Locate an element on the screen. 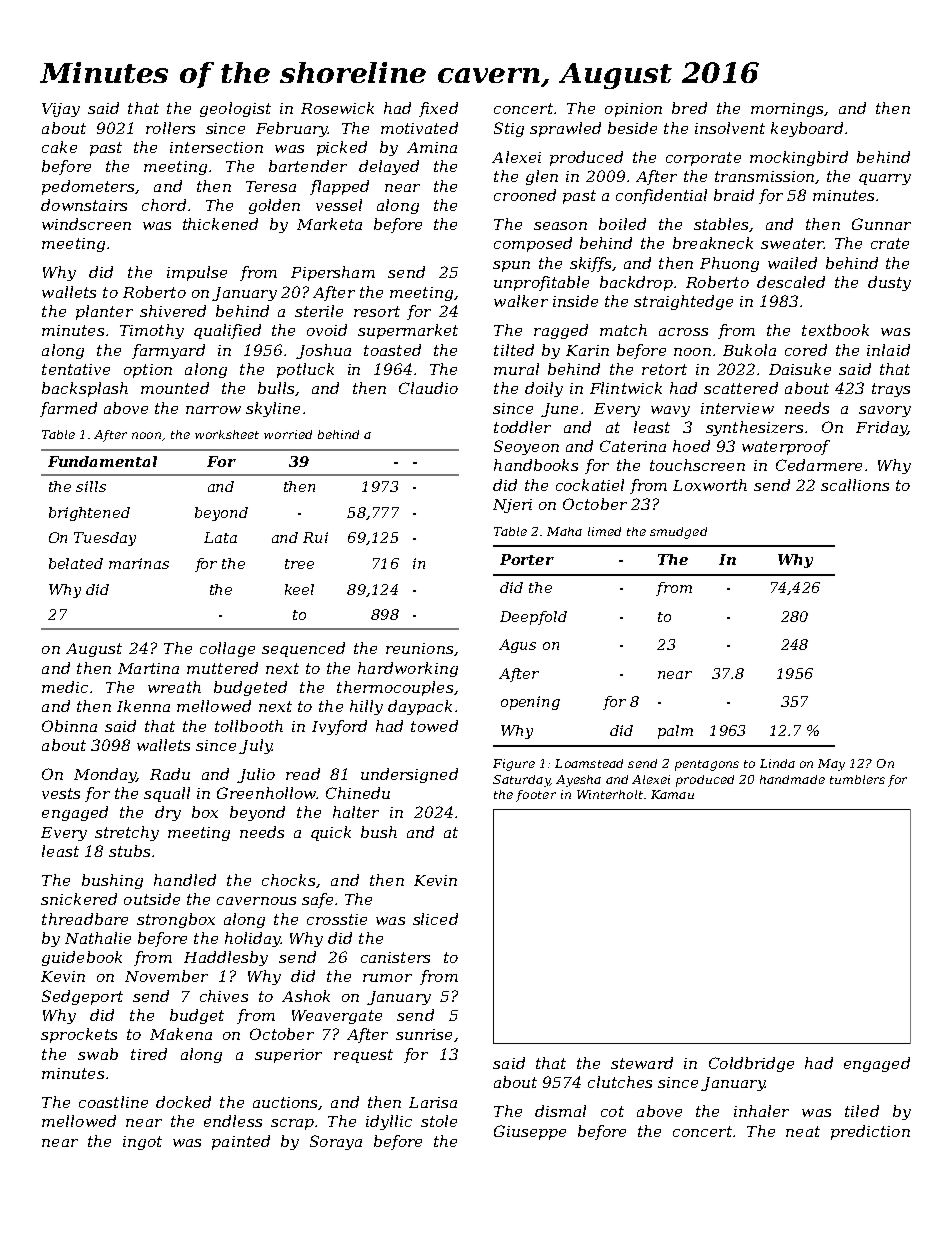  sliced is located at coordinates (435, 919).
